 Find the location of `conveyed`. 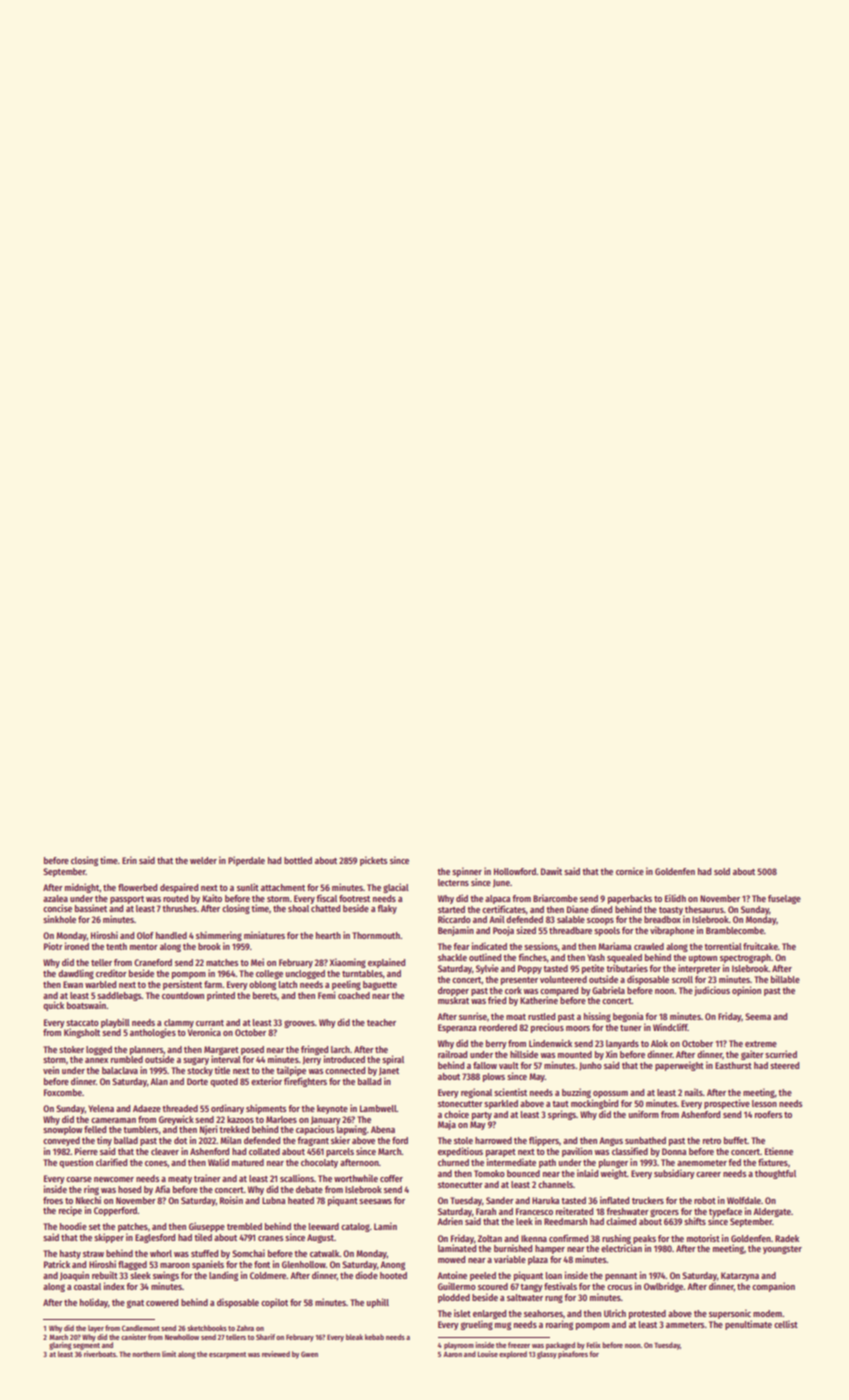

conveyed is located at coordinates (61, 1141).
